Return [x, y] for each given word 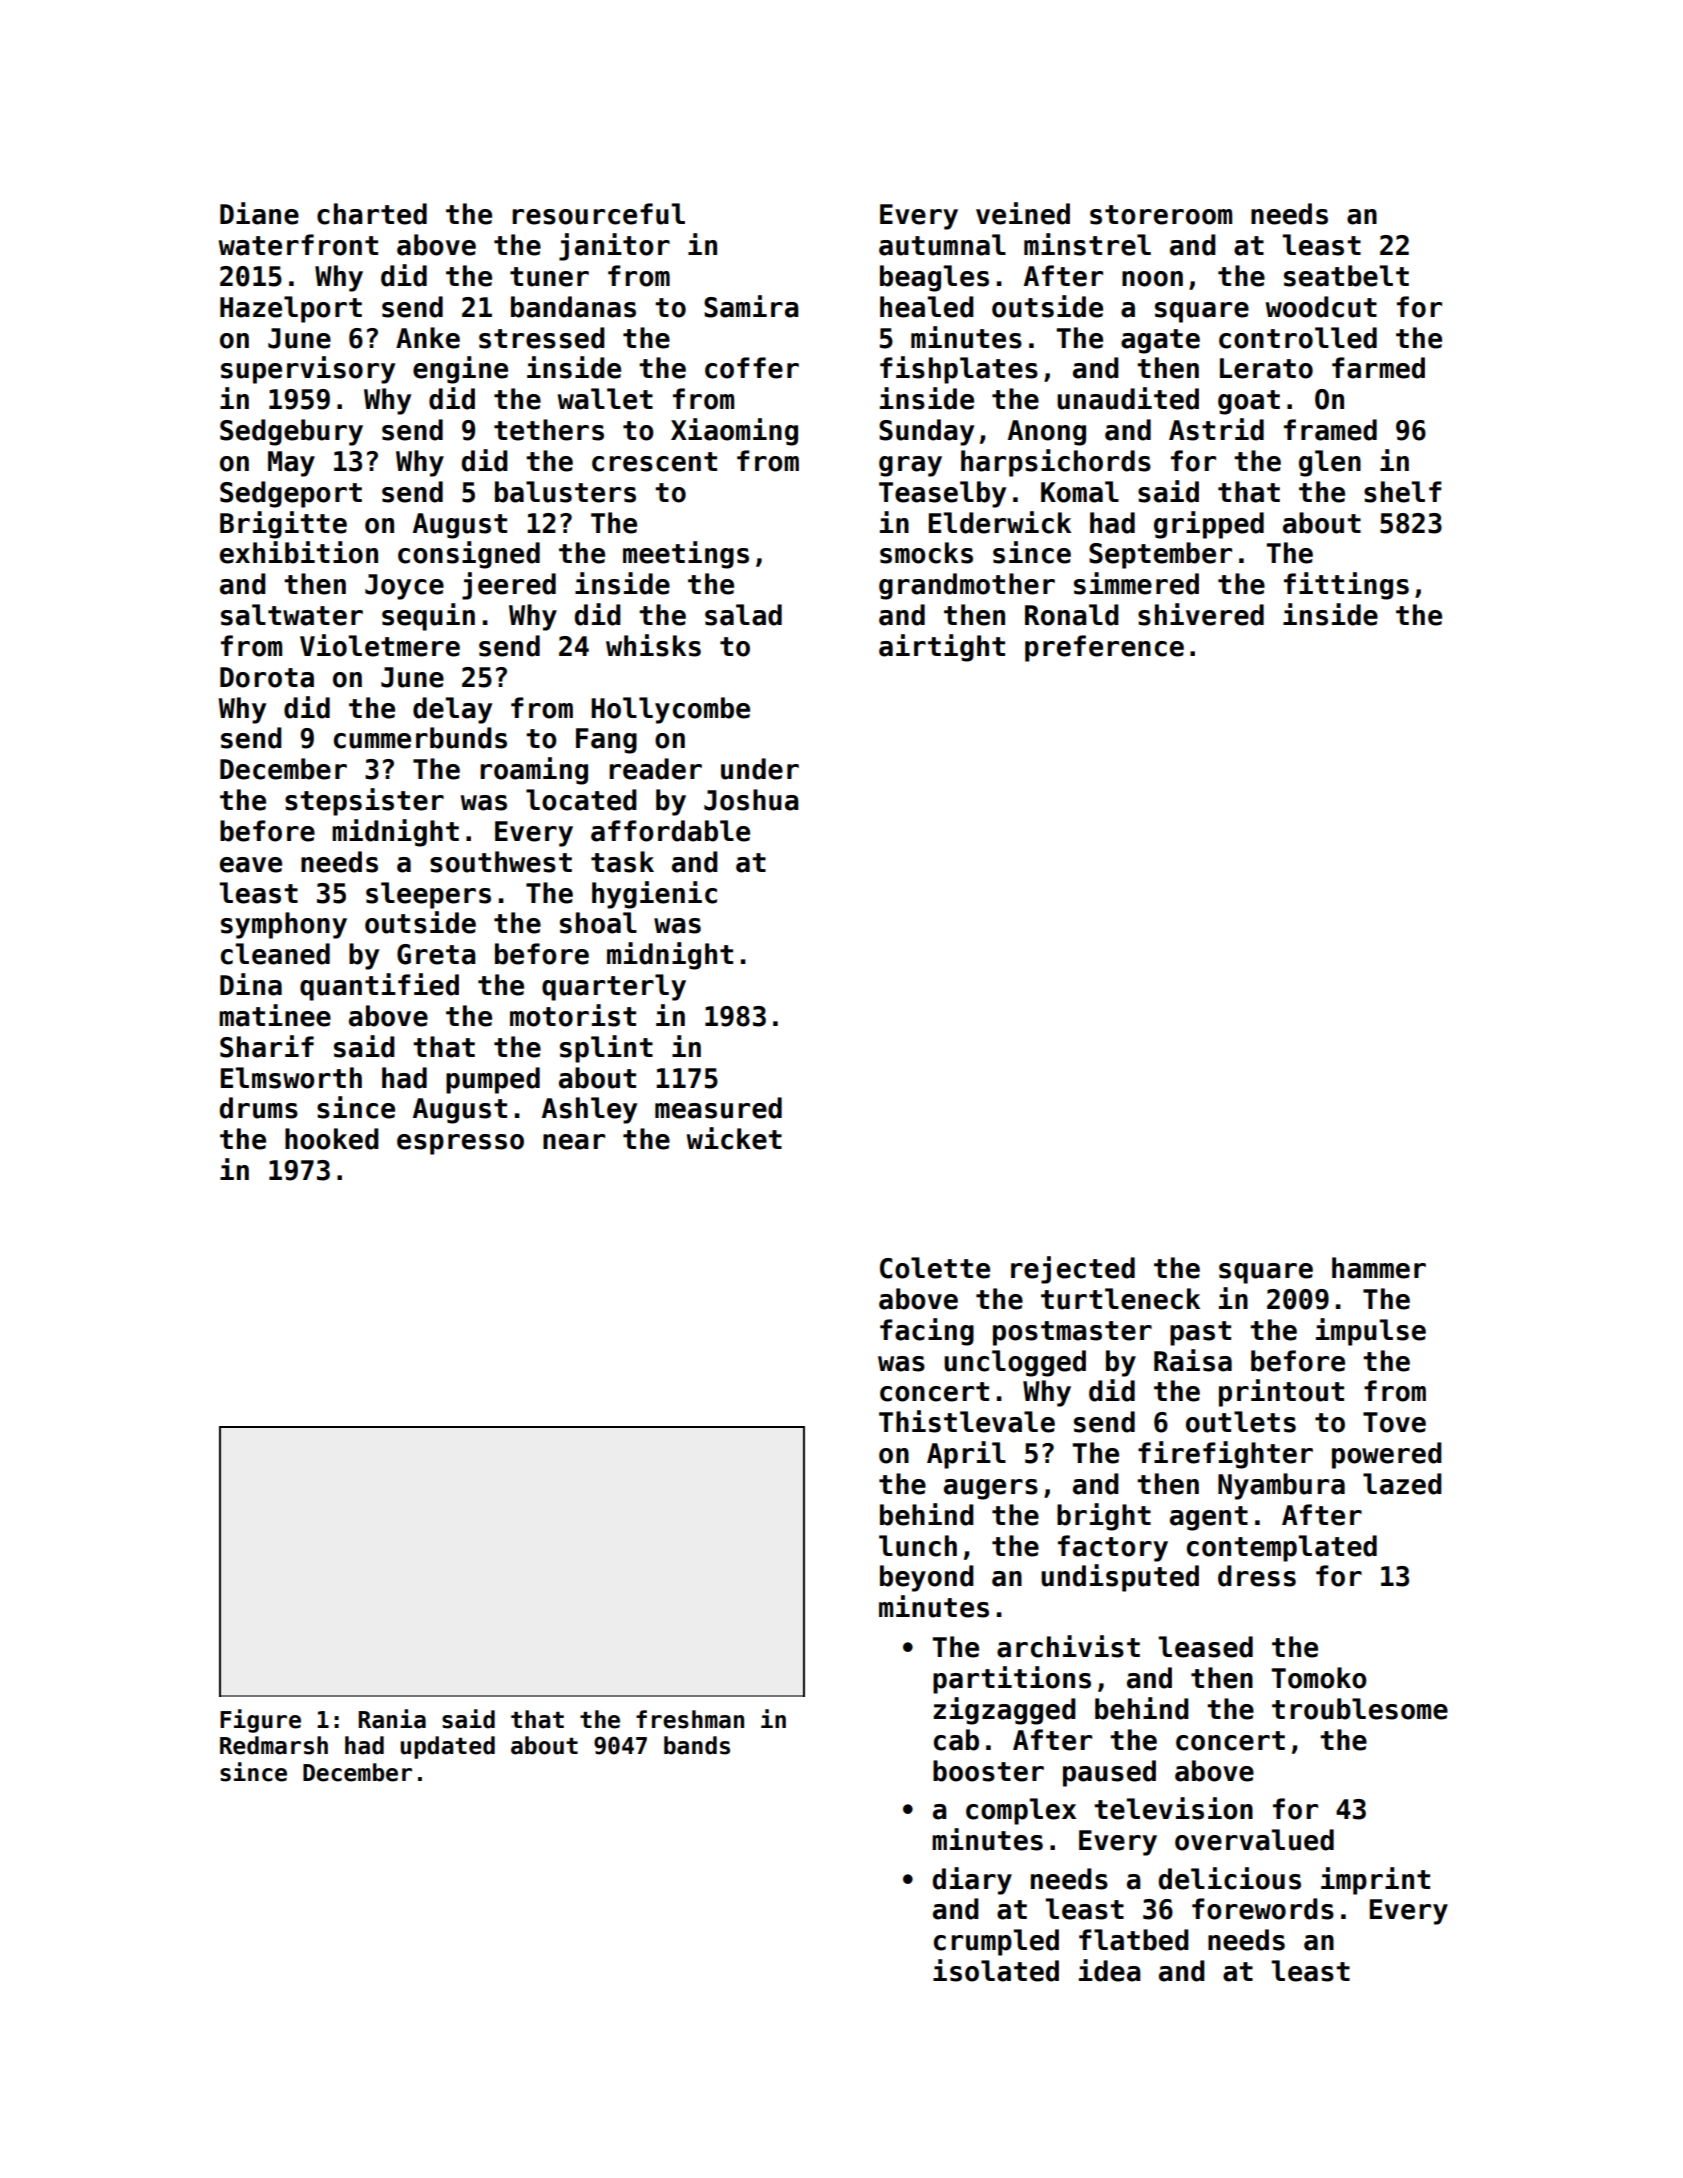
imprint [1375, 1881]
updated [447, 1747]
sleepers [428, 895]
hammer [1379, 1268]
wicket [734, 1138]
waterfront [298, 245]
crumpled [996, 1942]
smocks [926, 553]
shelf [1403, 492]
